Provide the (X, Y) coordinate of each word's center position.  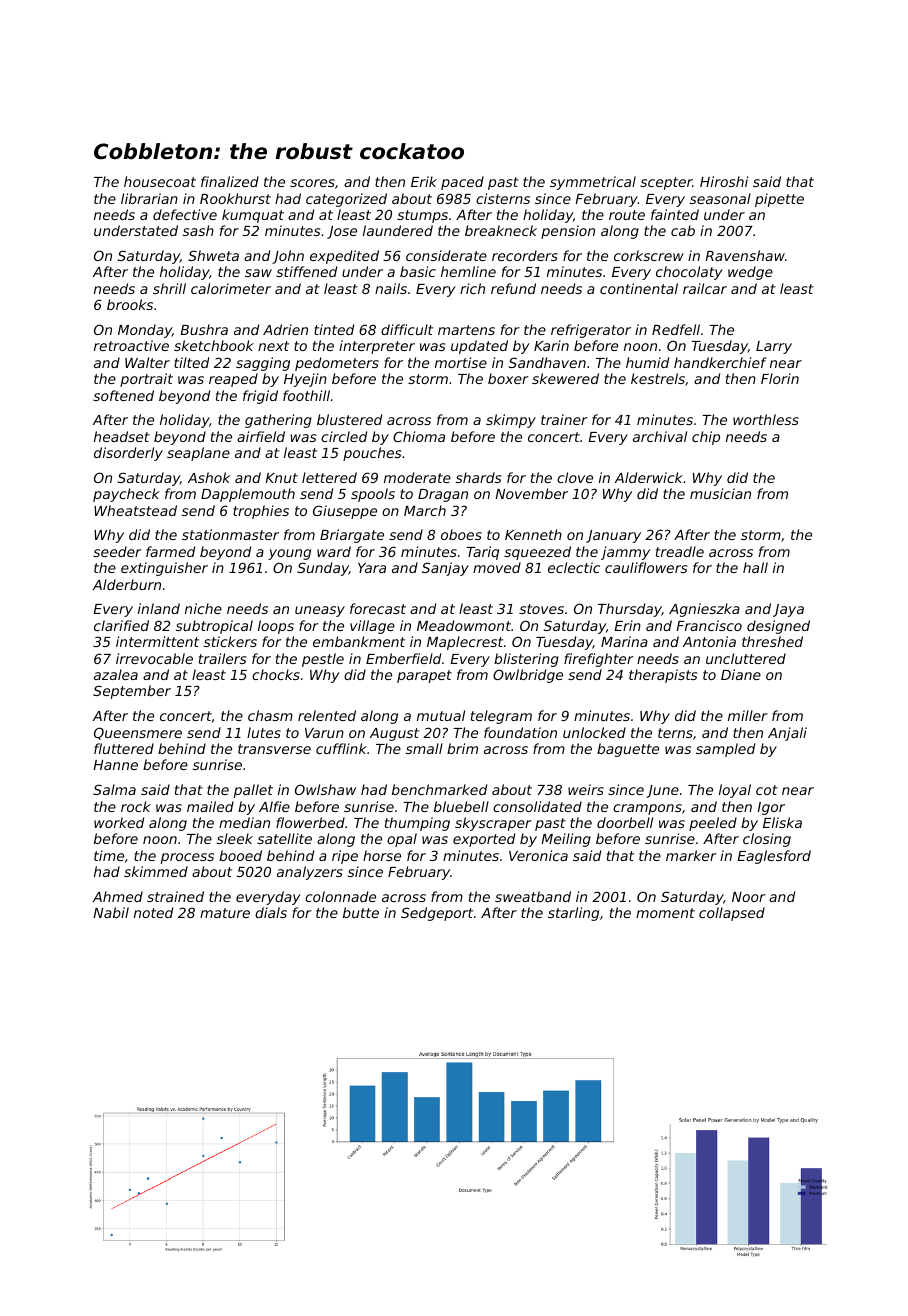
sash (198, 230)
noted (153, 912)
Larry (774, 347)
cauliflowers (646, 567)
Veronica (538, 855)
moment (665, 913)
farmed (170, 551)
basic (418, 271)
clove (575, 477)
